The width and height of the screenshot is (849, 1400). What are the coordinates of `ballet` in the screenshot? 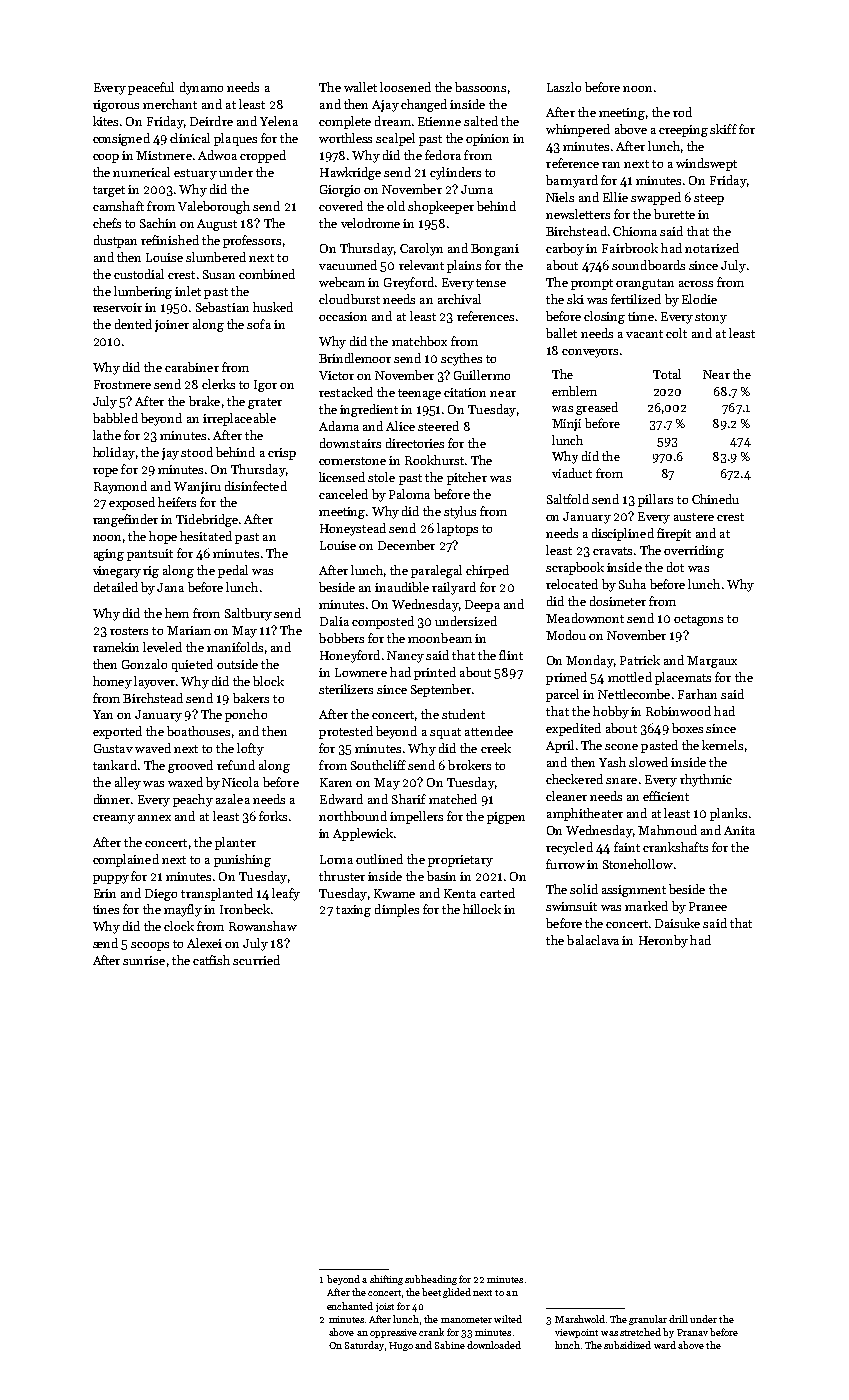 It's located at (561, 333).
